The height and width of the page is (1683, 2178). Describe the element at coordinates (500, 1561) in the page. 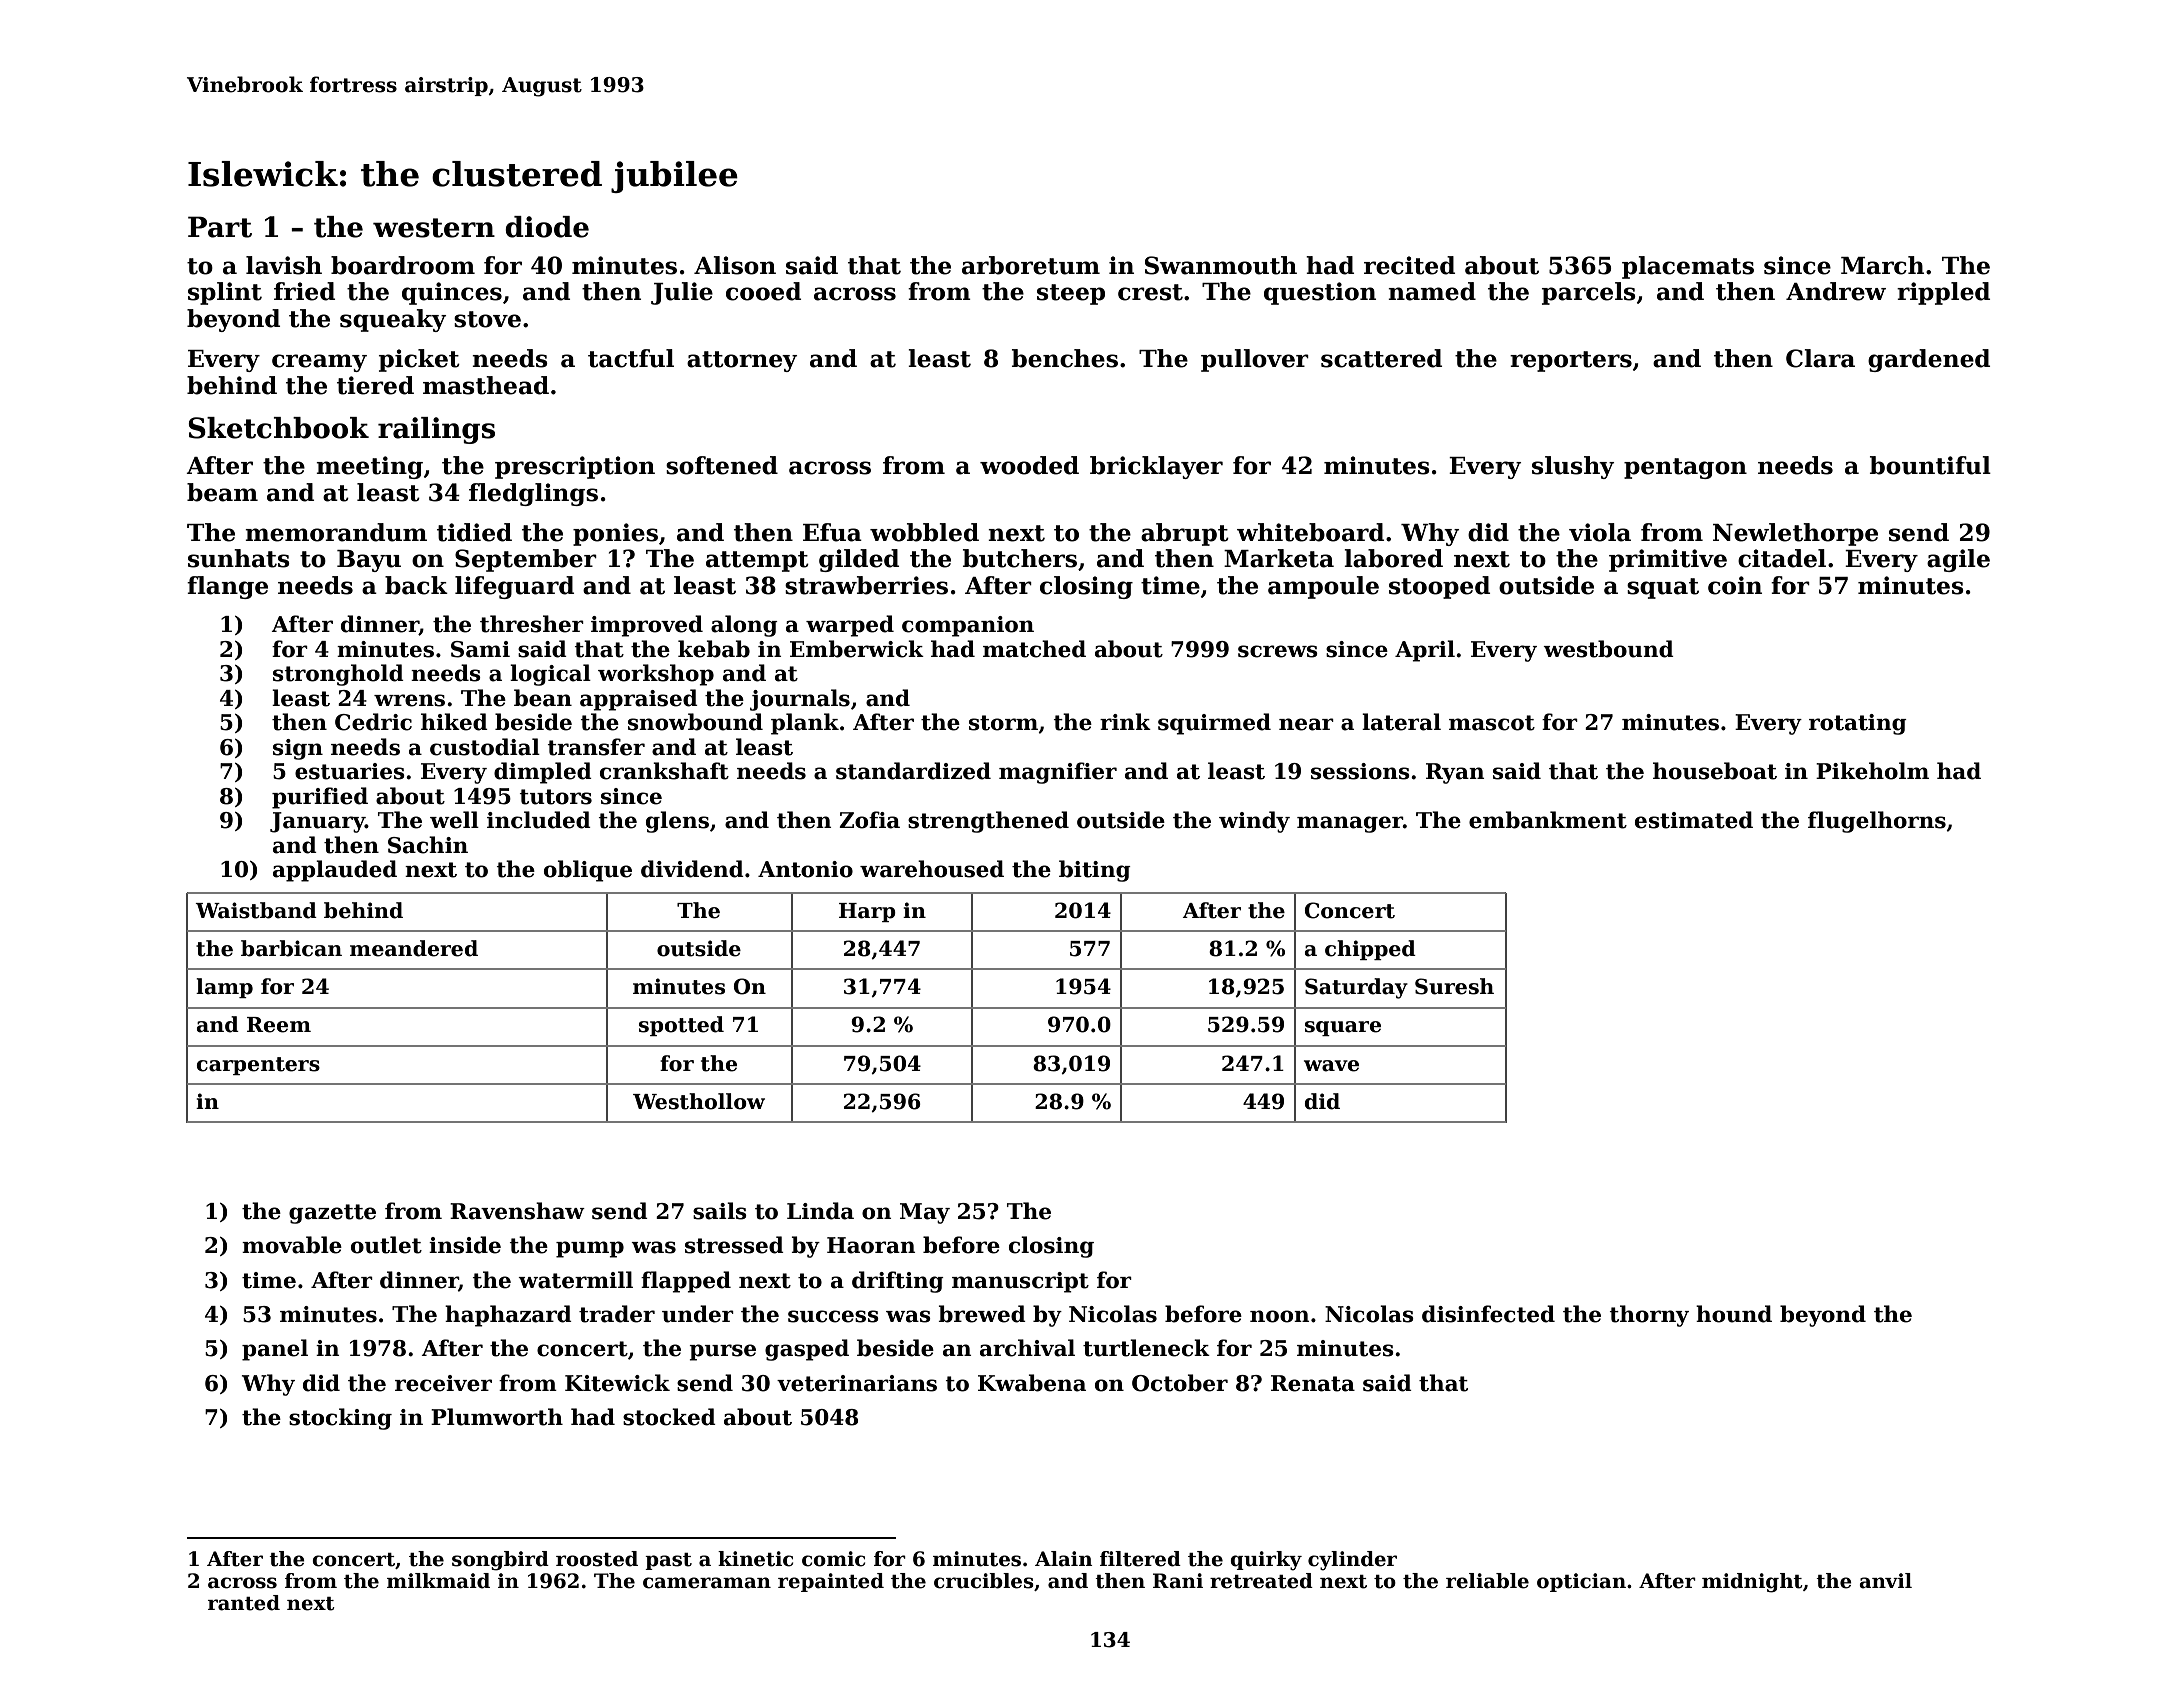

I see `songbird` at that location.
